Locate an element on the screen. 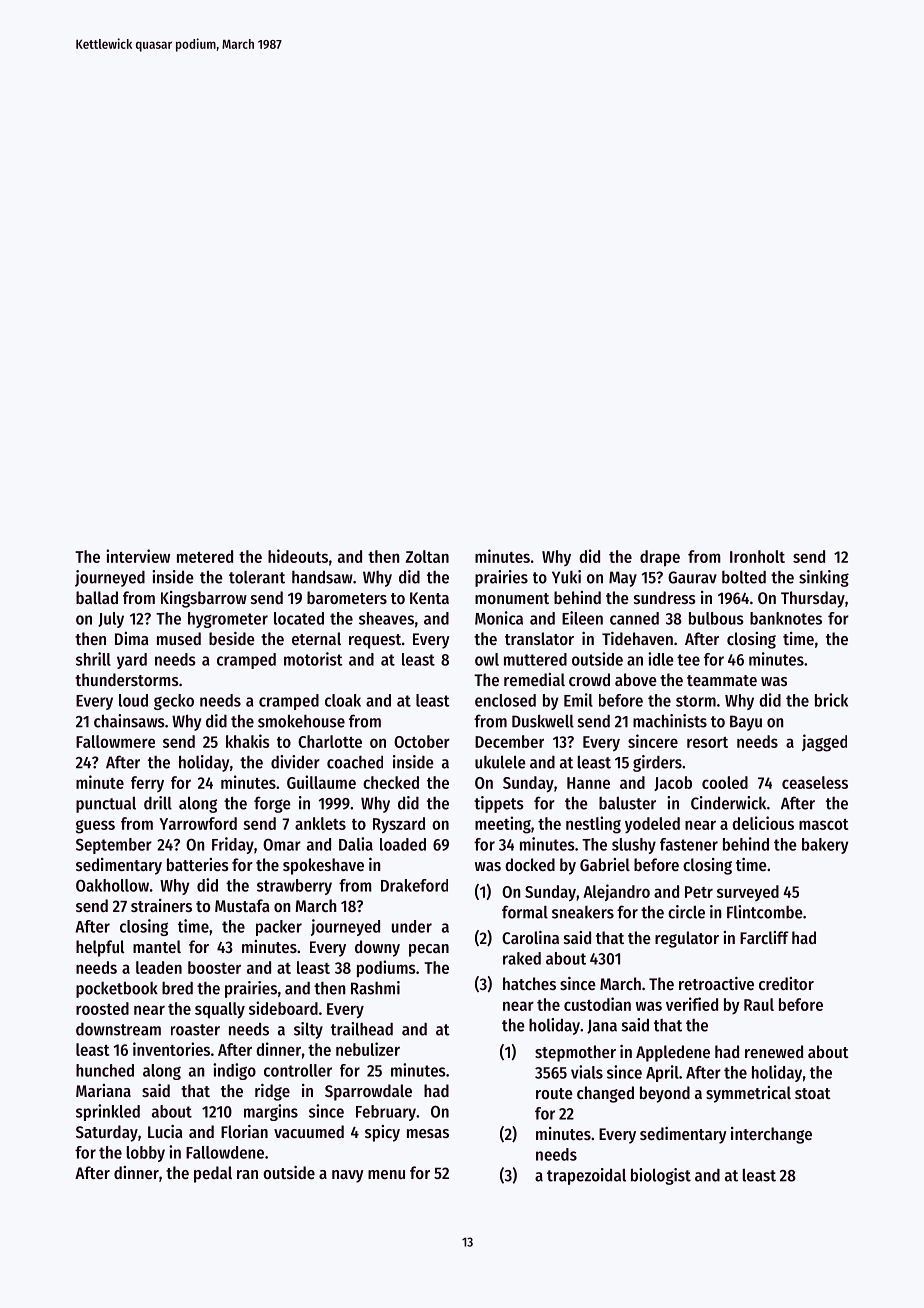 The height and width of the screenshot is (1308, 924). Ironholt is located at coordinates (757, 556).
